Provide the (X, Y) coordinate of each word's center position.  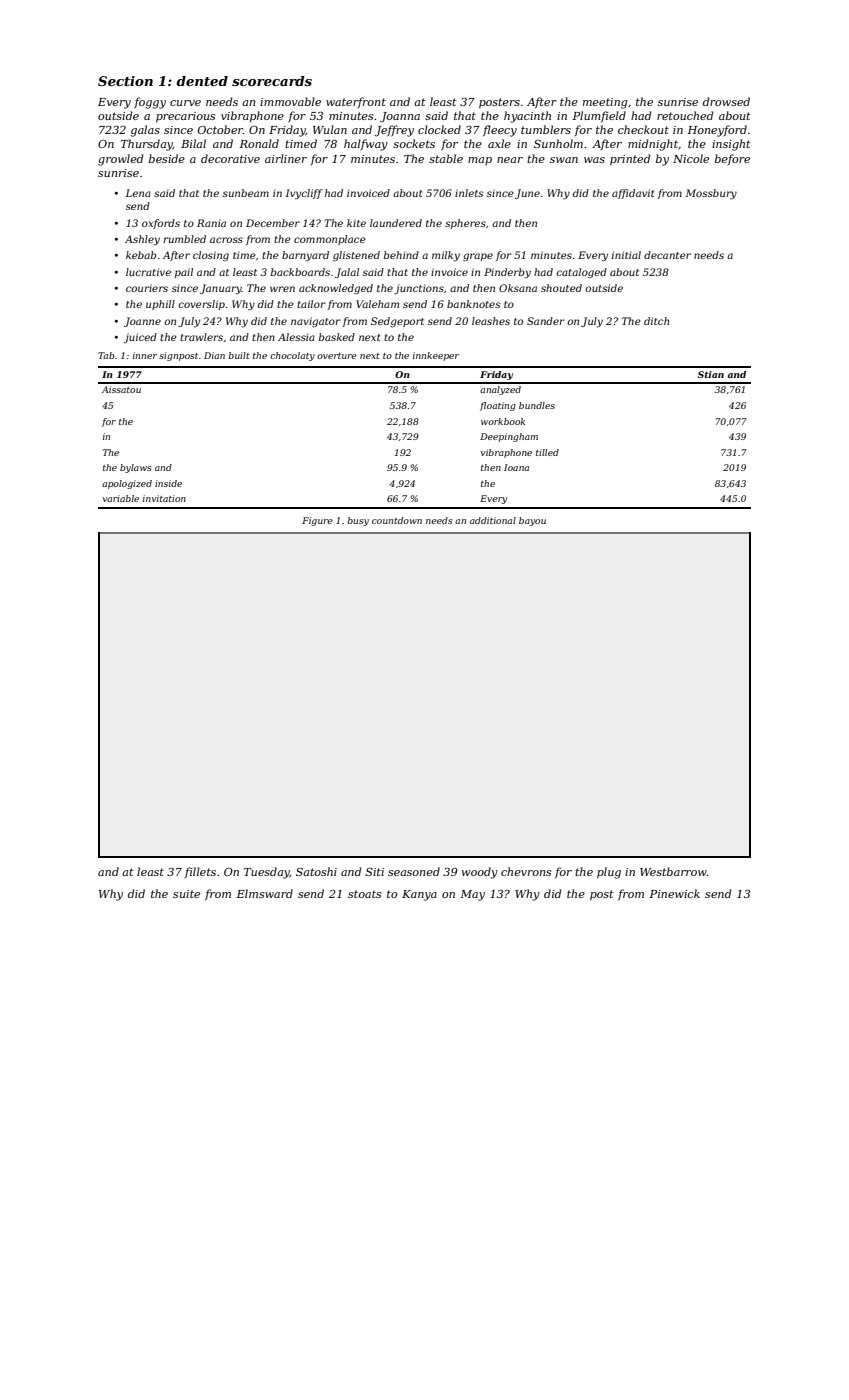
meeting (605, 103)
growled (120, 160)
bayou (532, 521)
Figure (317, 521)
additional (493, 520)
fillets (200, 872)
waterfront (356, 102)
